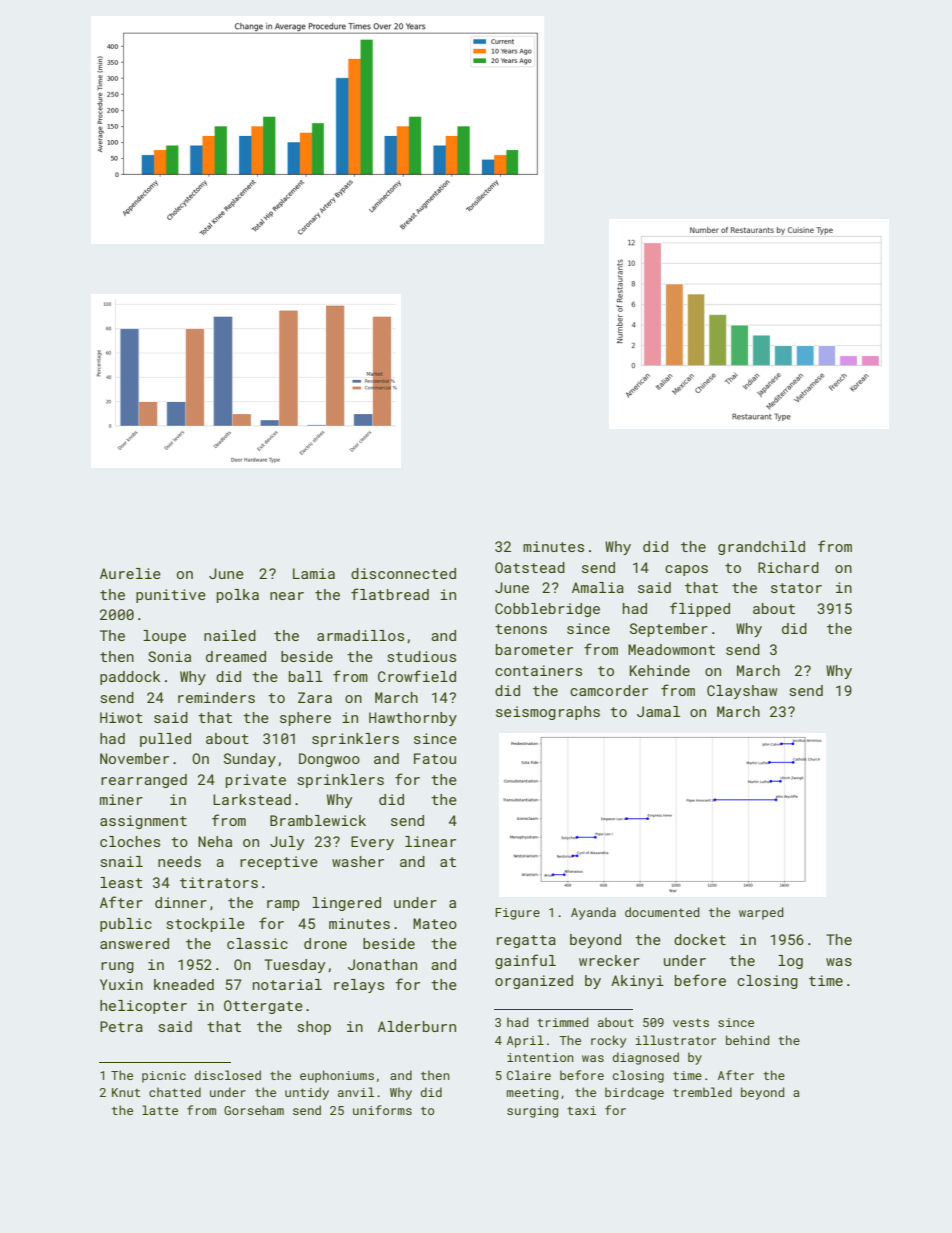  What do you see at coordinates (228, 1075) in the document?
I see `disclosed` at bounding box center [228, 1075].
